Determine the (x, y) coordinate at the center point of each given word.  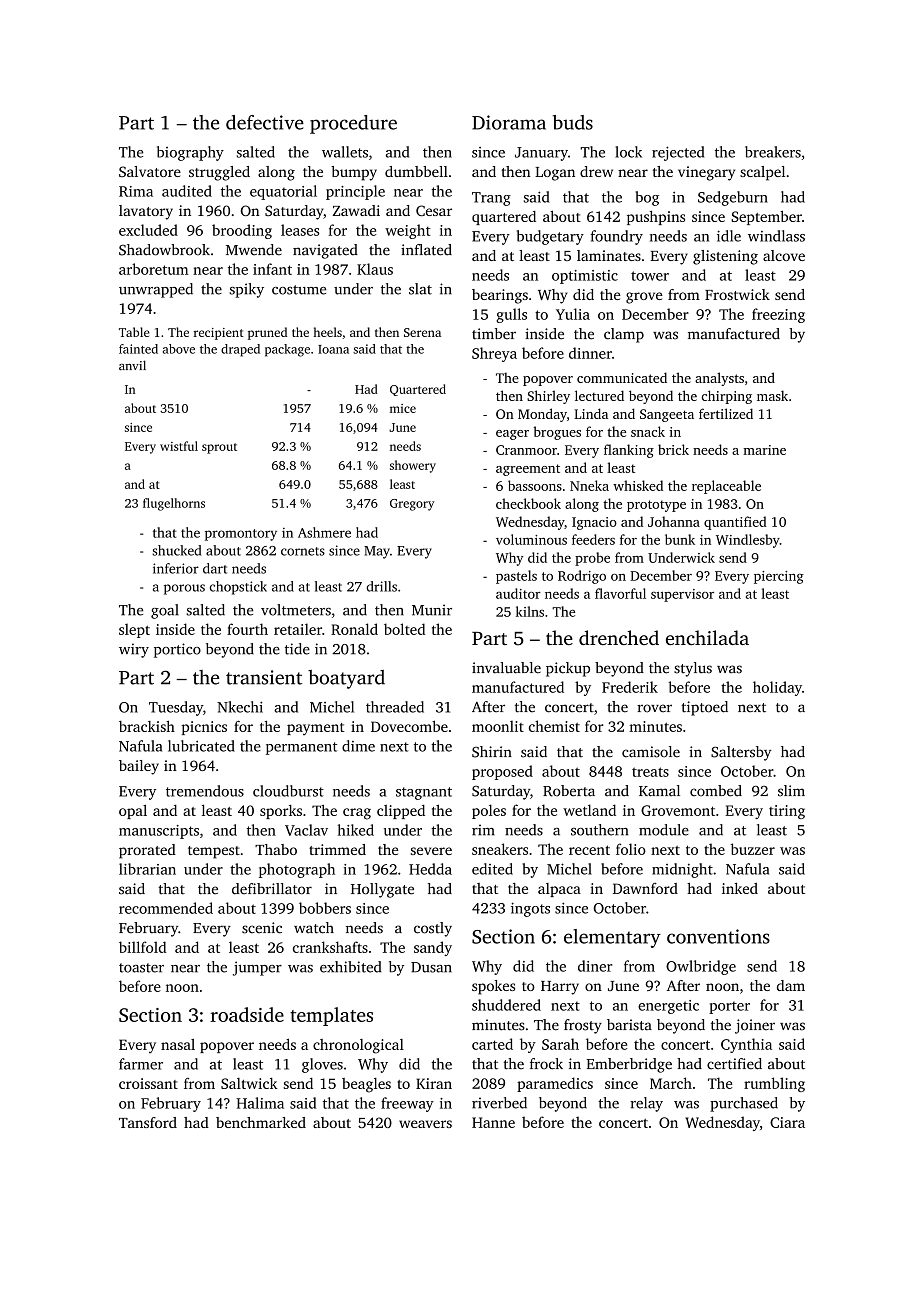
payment (315, 729)
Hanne (493, 1122)
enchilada (707, 637)
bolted (404, 629)
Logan (555, 174)
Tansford (148, 1122)
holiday (777, 688)
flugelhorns (174, 504)
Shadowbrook (164, 250)
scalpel (762, 173)
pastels (516, 577)
